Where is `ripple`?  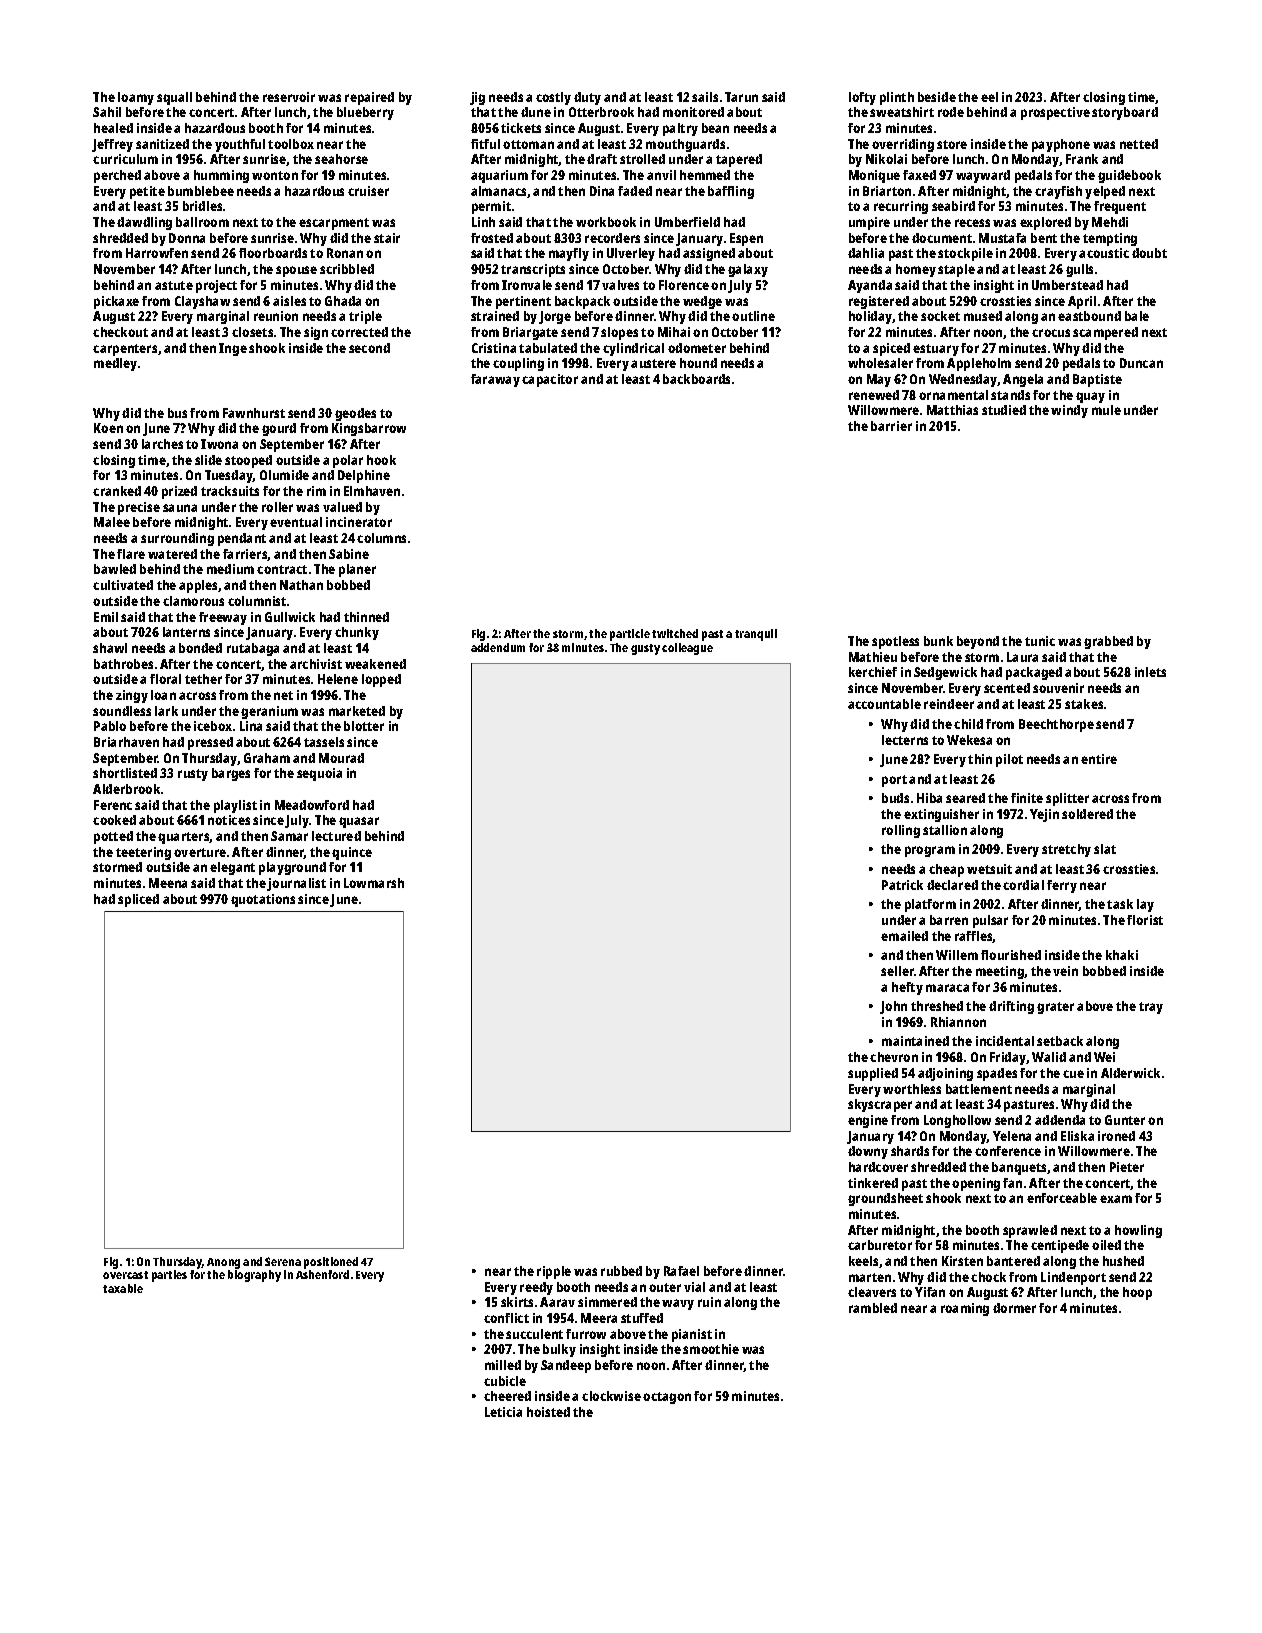 ripple is located at coordinates (554, 1272).
